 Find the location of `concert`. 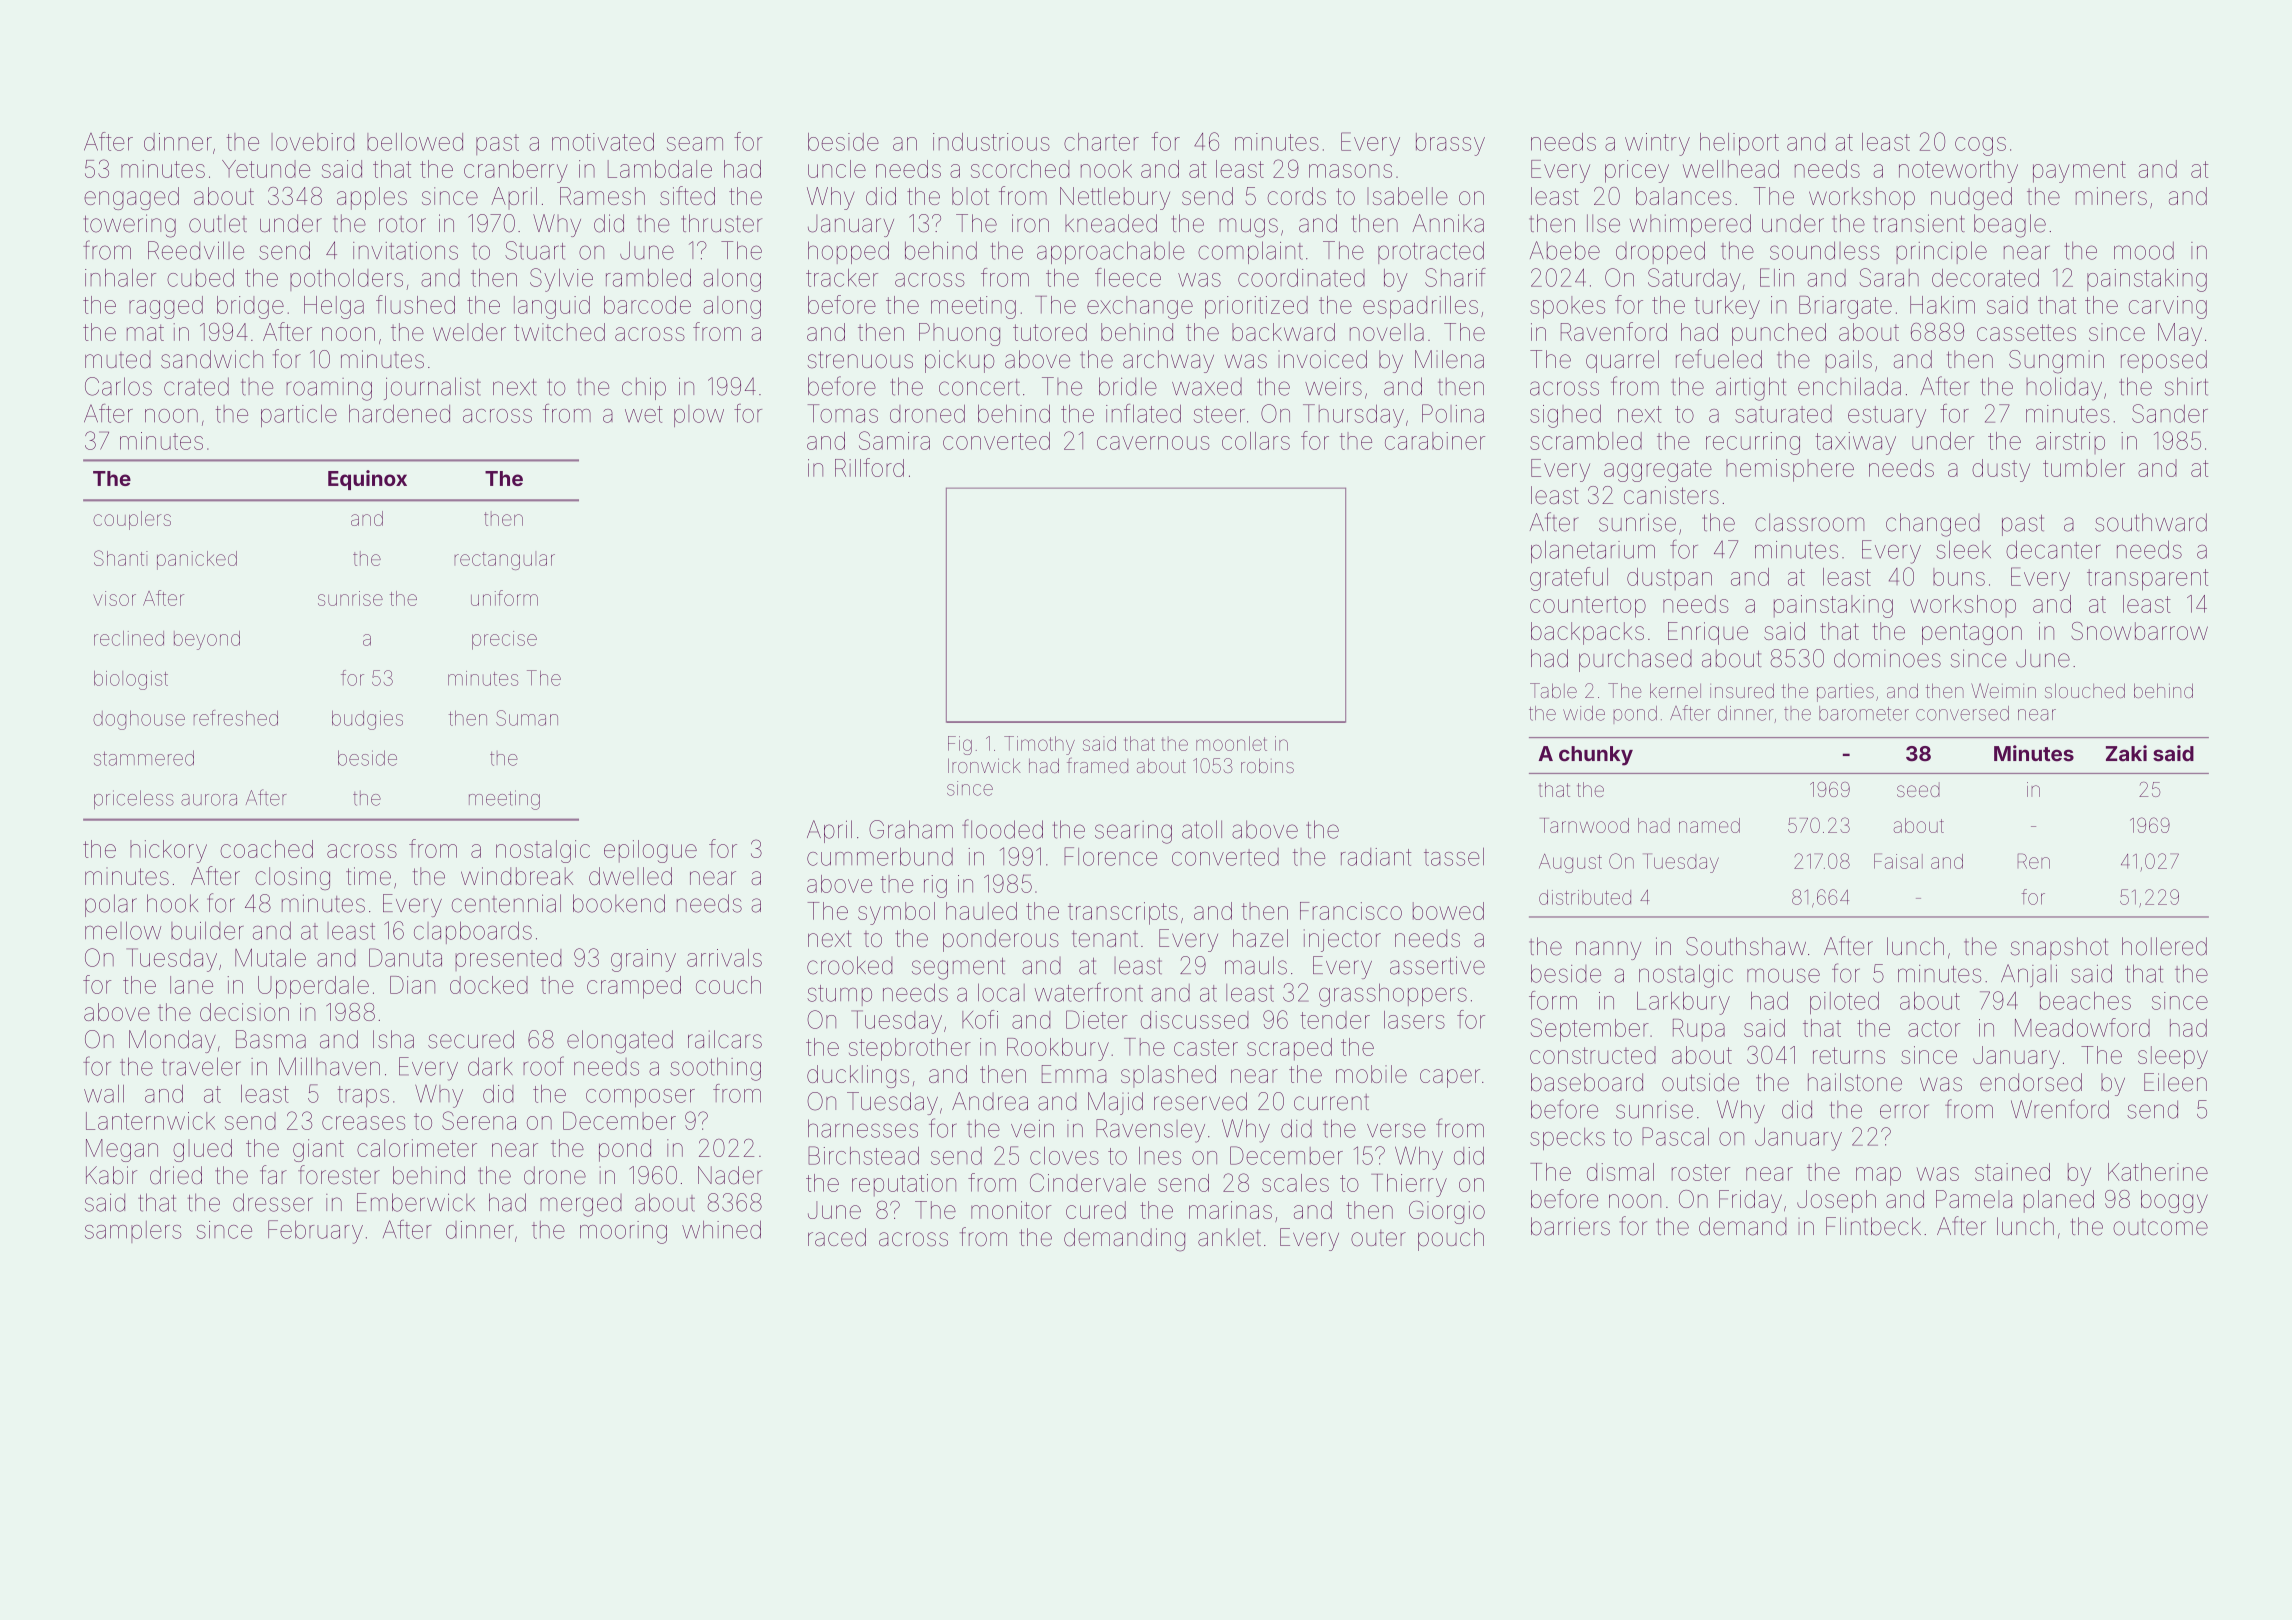

concert is located at coordinates (979, 387).
